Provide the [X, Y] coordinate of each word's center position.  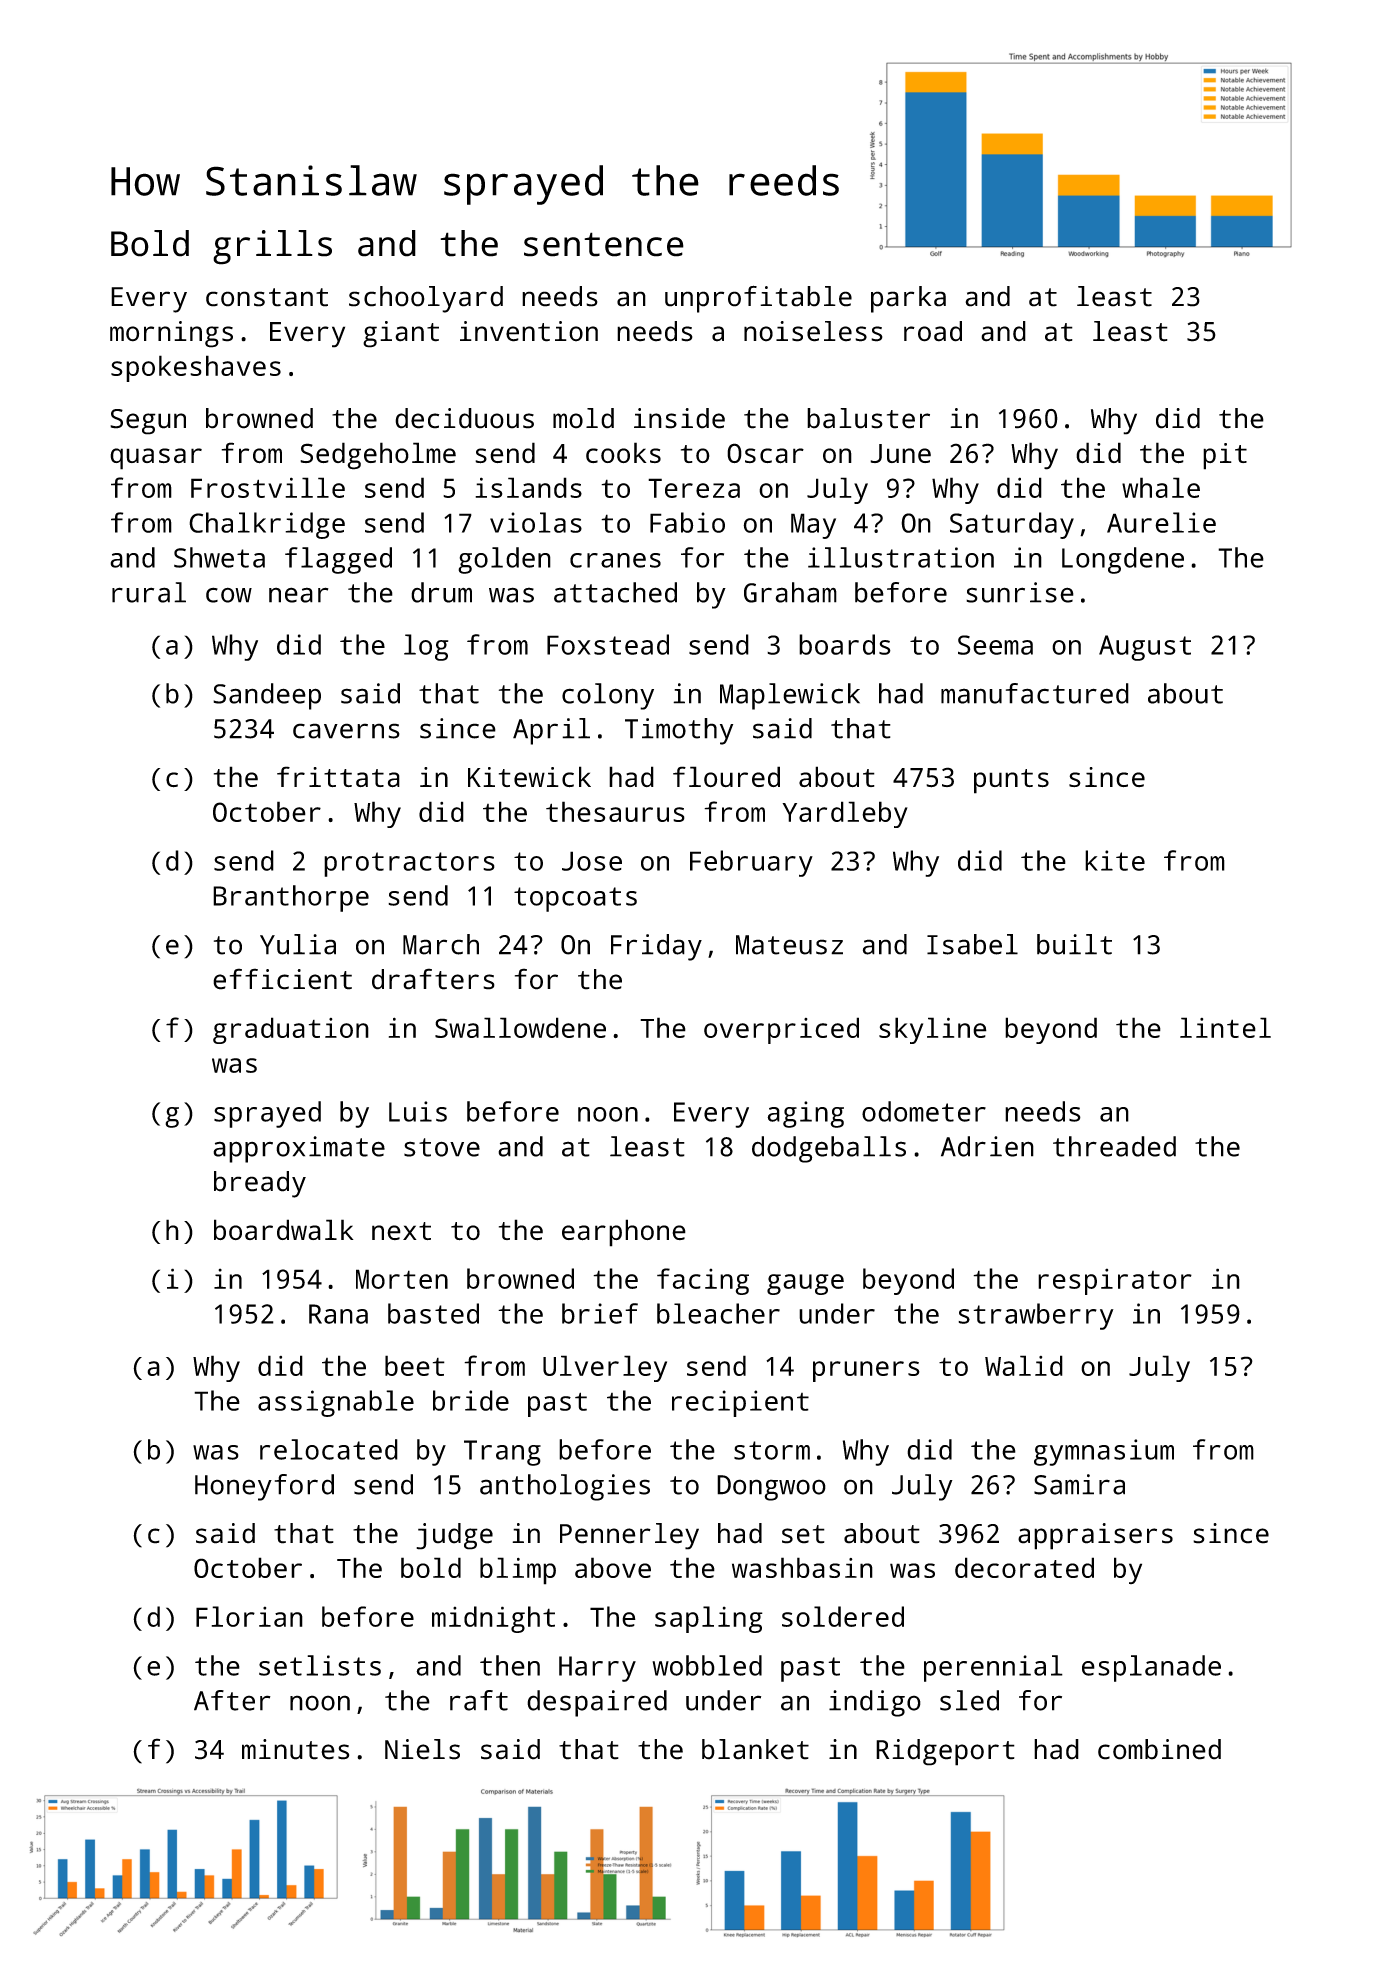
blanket [755, 1749]
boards [845, 644]
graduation [291, 1030]
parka [908, 299]
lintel [1225, 1027]
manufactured [1035, 693]
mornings [171, 334]
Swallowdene [520, 1027]
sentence [604, 244]
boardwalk [284, 1229]
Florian [249, 1616]
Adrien [987, 1146]
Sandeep [267, 696]
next [401, 1231]
